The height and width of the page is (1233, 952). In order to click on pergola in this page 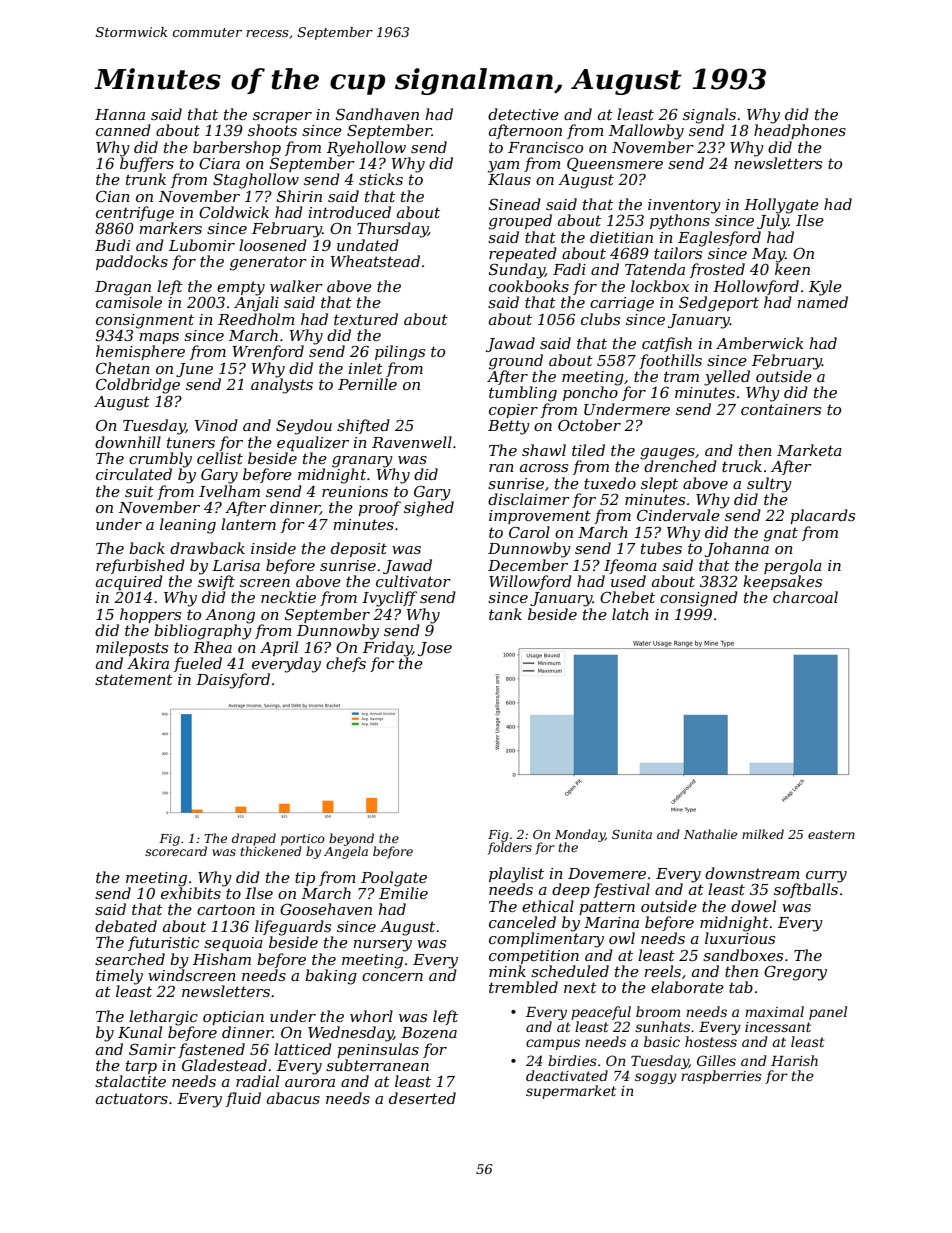, I will do `click(793, 567)`.
